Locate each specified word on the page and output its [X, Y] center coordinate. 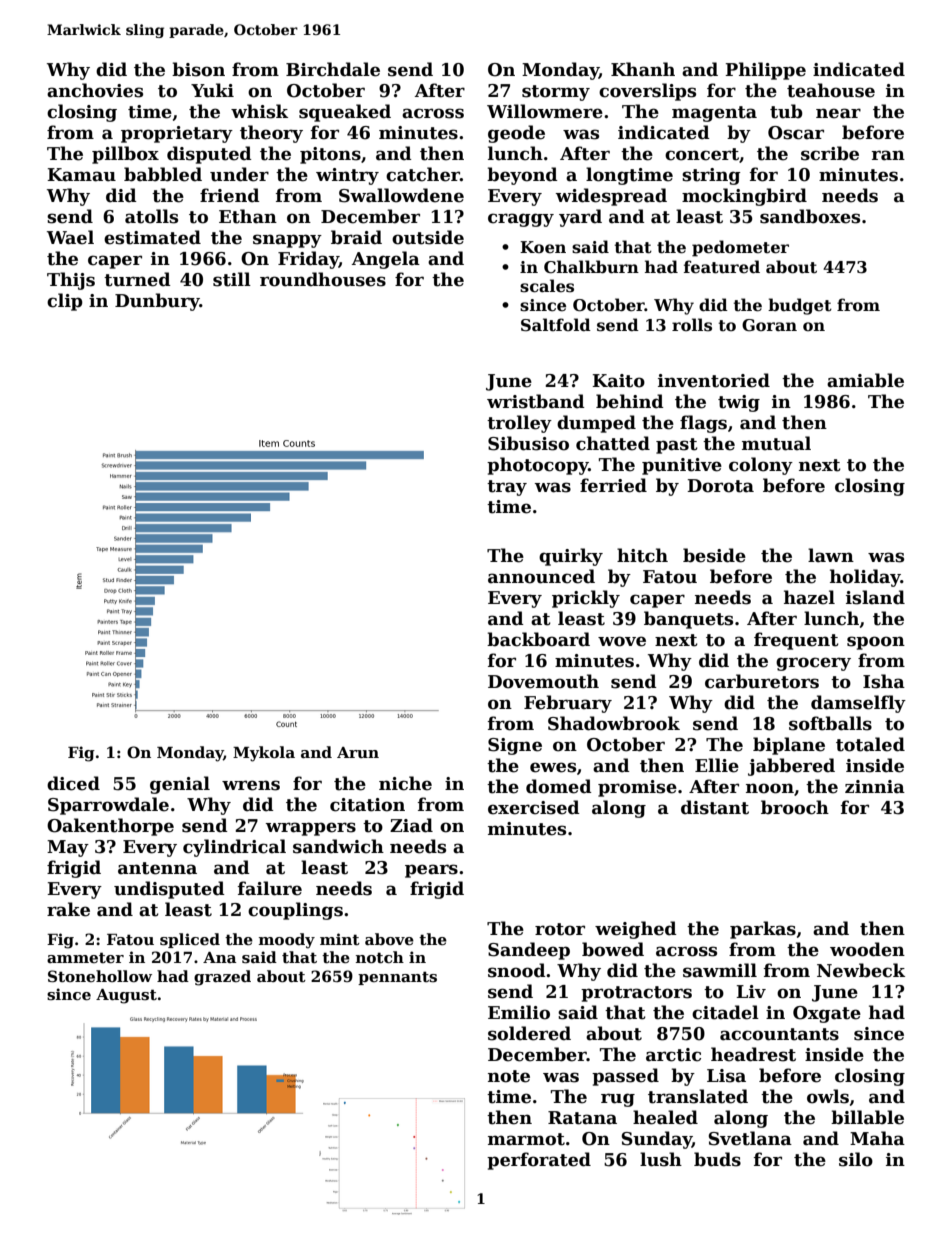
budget [800, 306]
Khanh [643, 69]
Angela [386, 260]
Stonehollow [100, 976]
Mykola [264, 754]
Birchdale [333, 69]
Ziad [411, 825]
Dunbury [157, 302]
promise [637, 788]
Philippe [765, 71]
